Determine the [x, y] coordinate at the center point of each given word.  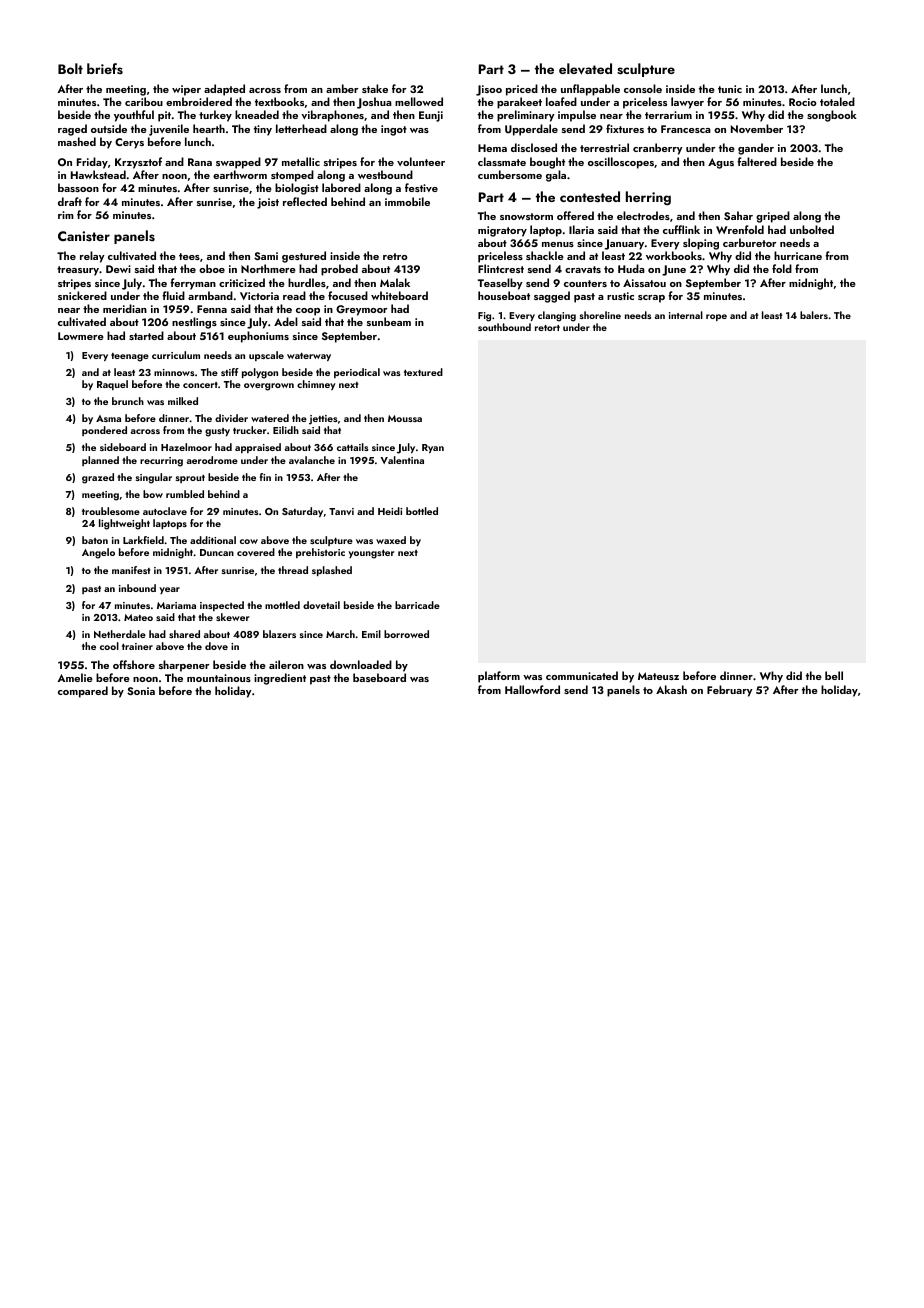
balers [814, 315]
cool [109, 646]
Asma [108, 418]
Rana [200, 162]
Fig [484, 317]
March [340, 634]
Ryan [433, 448]
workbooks [674, 255]
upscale [266, 356]
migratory [502, 231]
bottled [422, 511]
